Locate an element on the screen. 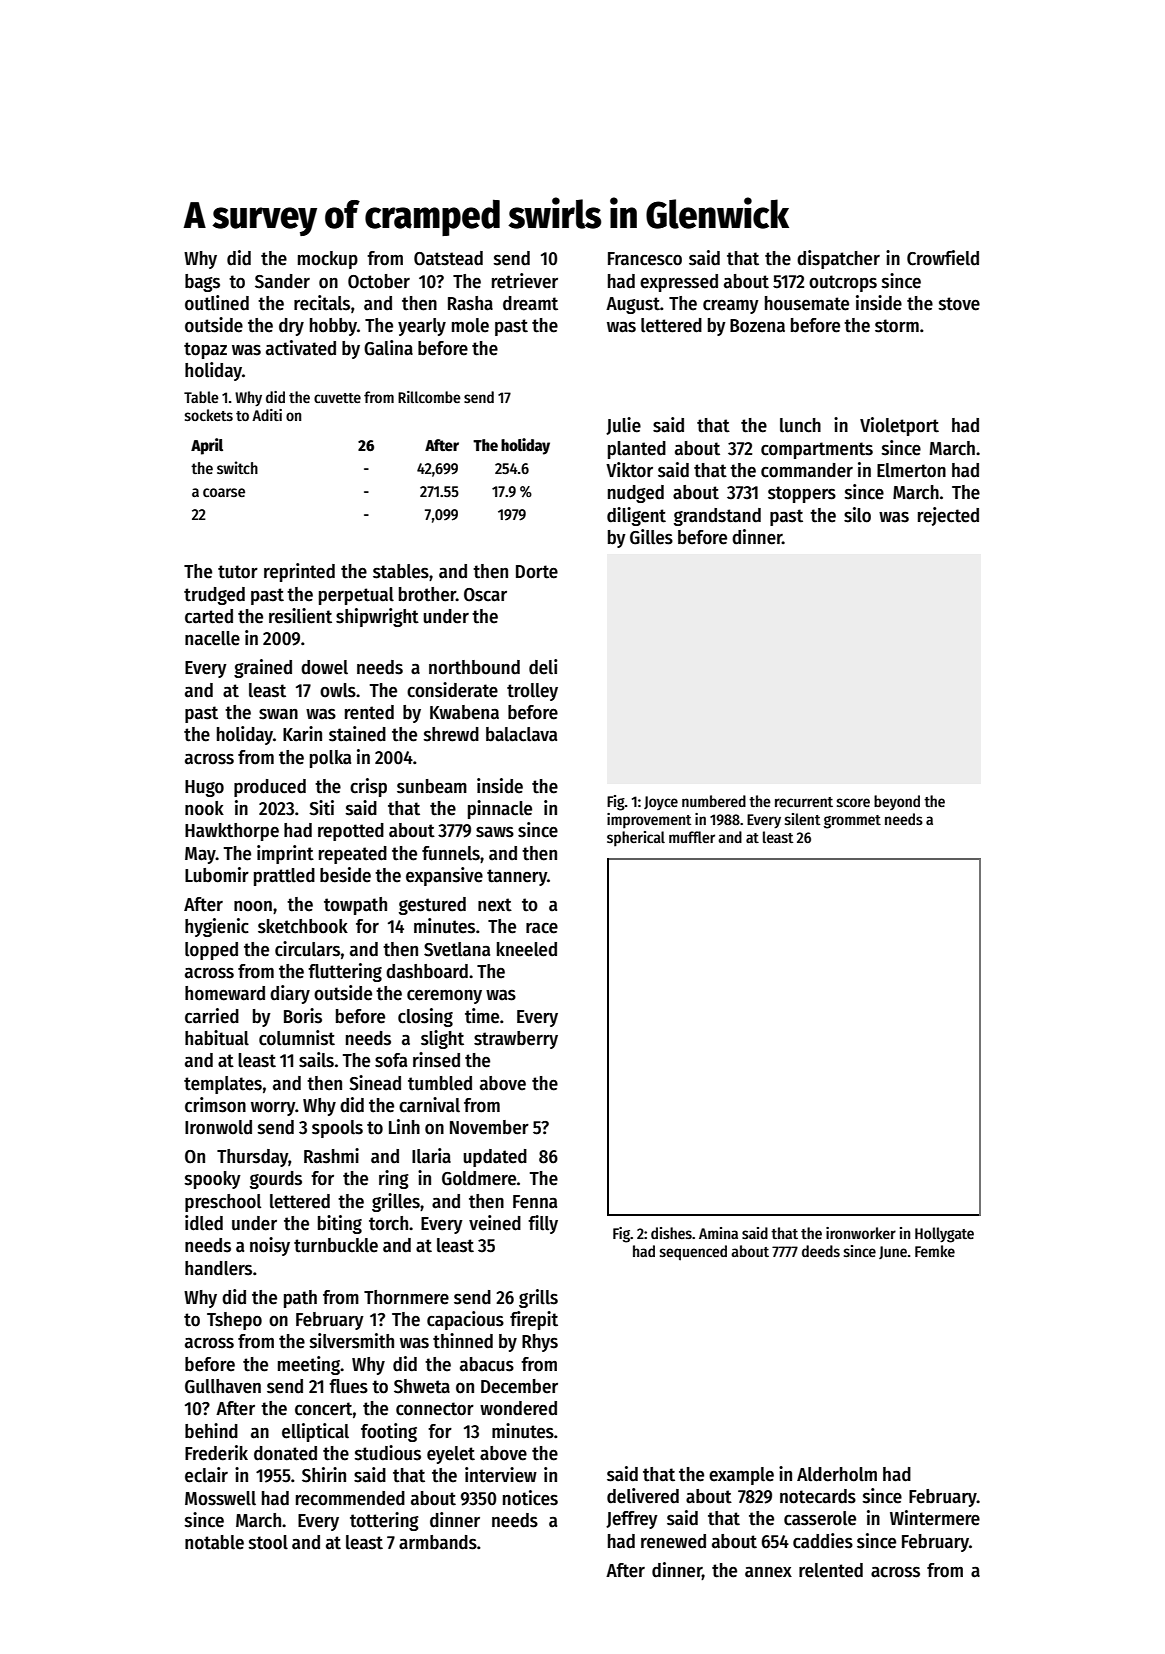 The width and height of the screenshot is (1165, 1654). Hugo is located at coordinates (204, 788).
